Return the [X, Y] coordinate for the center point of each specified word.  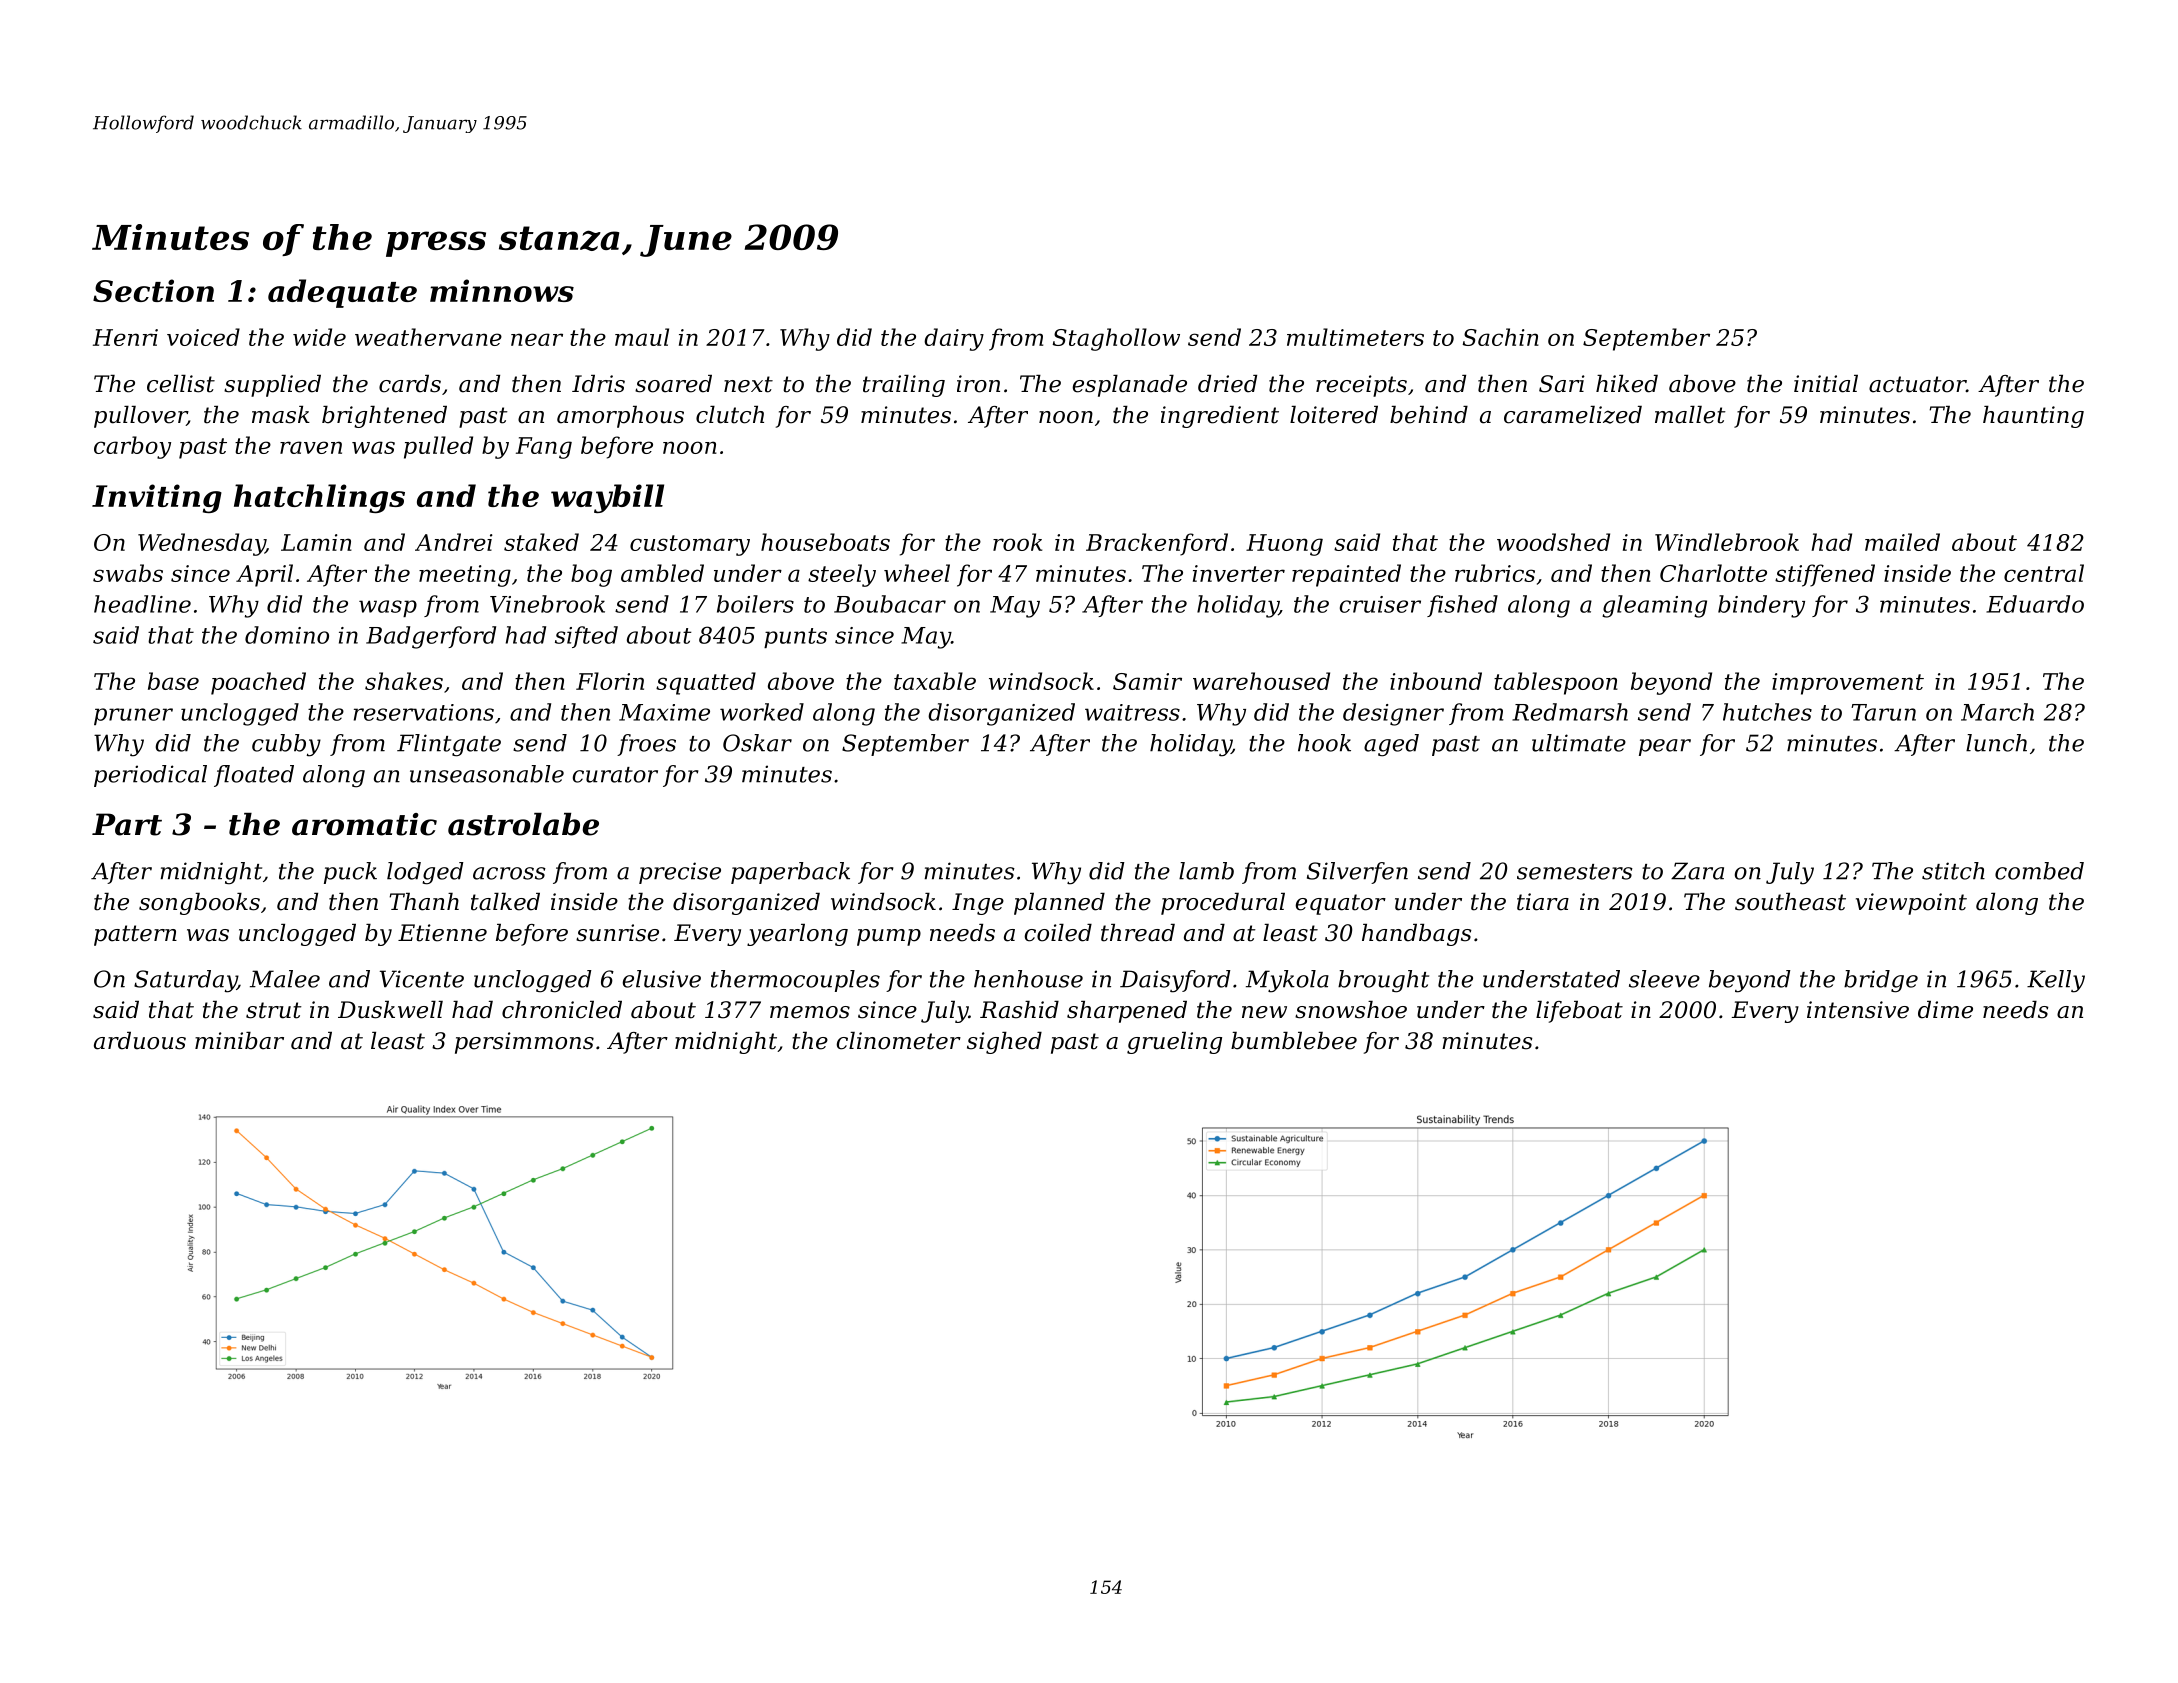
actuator [1917, 384]
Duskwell [390, 1010]
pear [1665, 747]
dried [1227, 384]
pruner [133, 716]
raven [311, 447]
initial [1826, 384]
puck [350, 873]
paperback [790, 873]
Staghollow [1116, 339]
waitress [1132, 712]
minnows [502, 290]
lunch [1996, 743]
